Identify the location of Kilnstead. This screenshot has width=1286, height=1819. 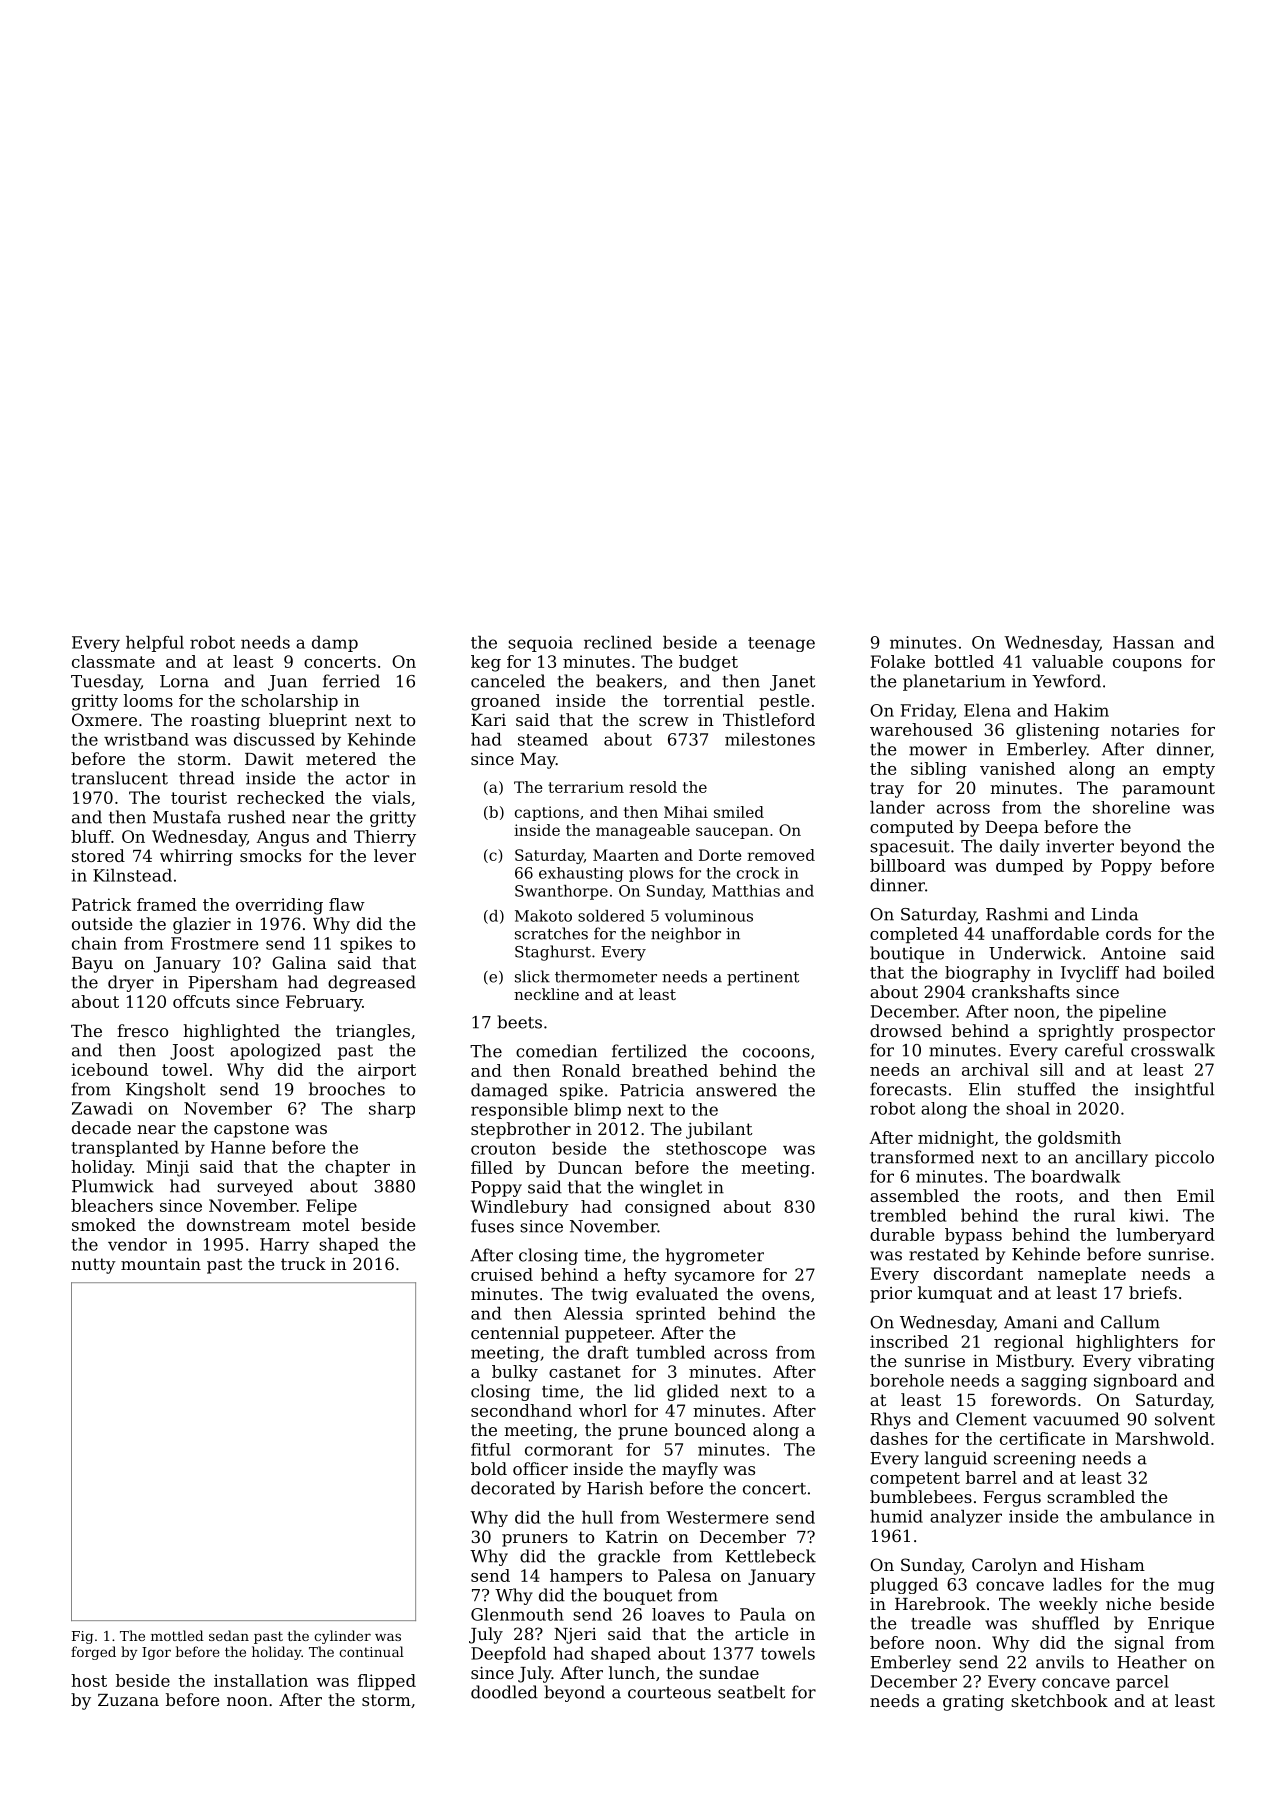
(132, 875).
